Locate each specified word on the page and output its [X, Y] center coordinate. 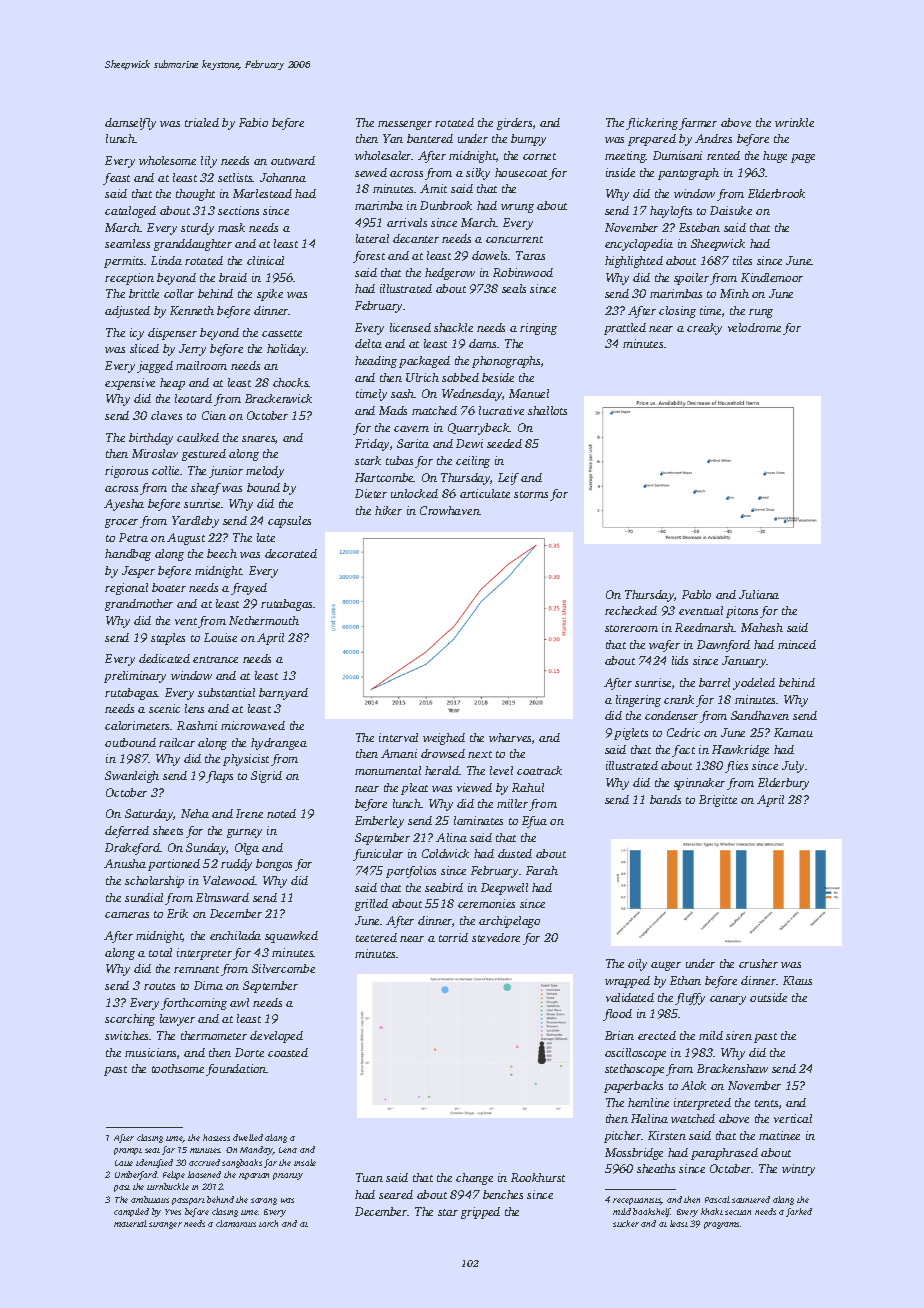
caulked [198, 437]
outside [768, 997]
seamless [127, 243]
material [130, 1223]
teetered [376, 937]
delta [368, 343]
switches [126, 1035]
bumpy [528, 140]
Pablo [696, 594]
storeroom [631, 628]
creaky [704, 329]
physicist [246, 760]
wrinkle [794, 122]
